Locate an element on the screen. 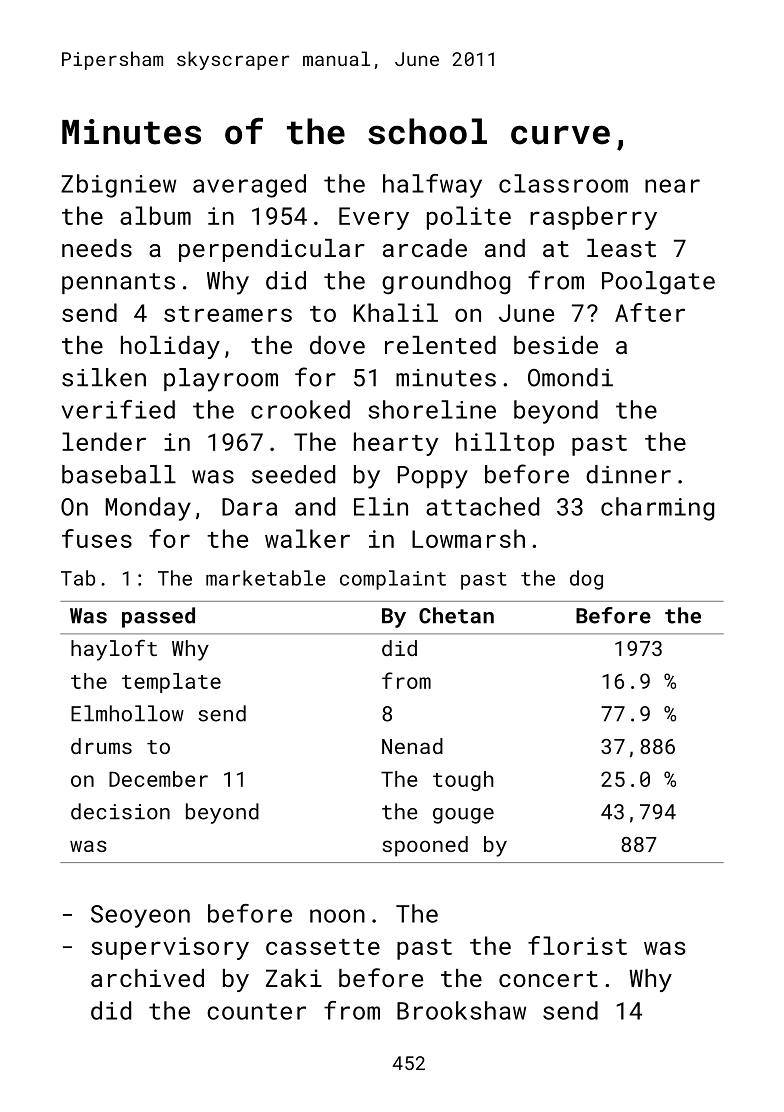 This screenshot has height=1112, width=784. classroom is located at coordinates (563, 183).
